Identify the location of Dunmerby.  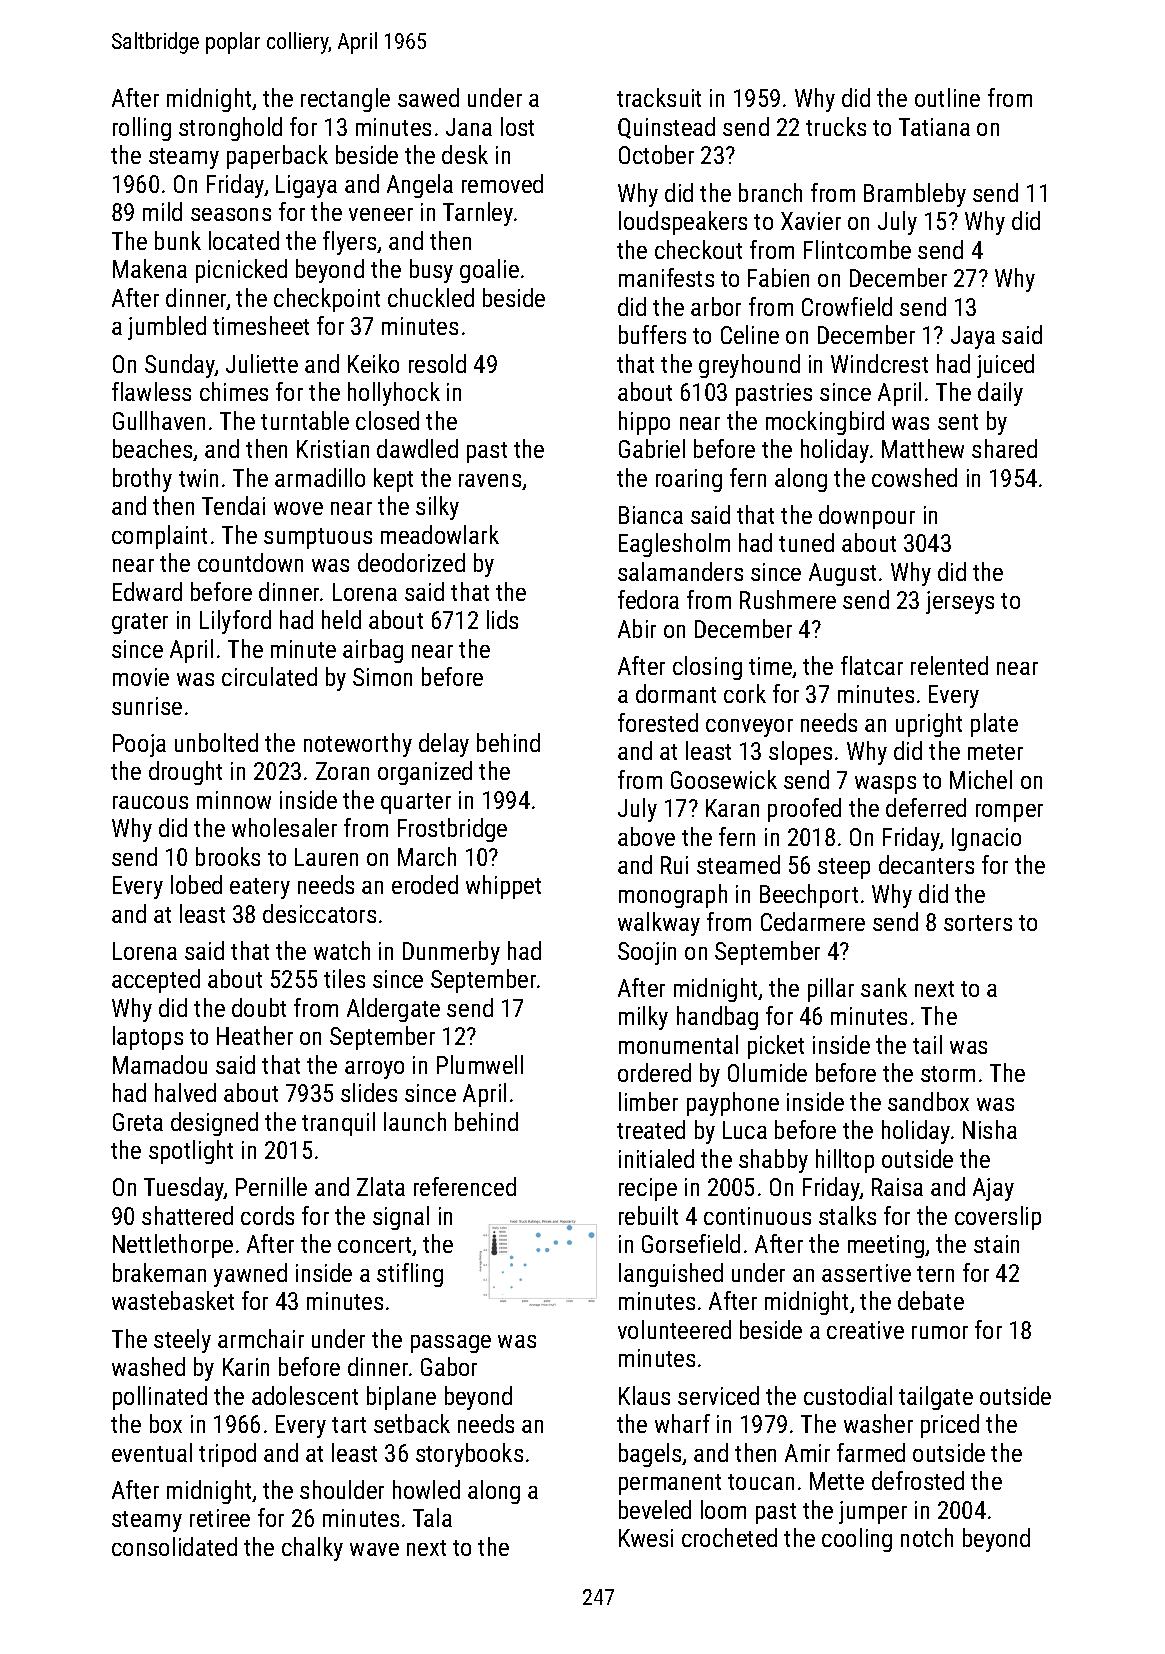
(451, 953).
